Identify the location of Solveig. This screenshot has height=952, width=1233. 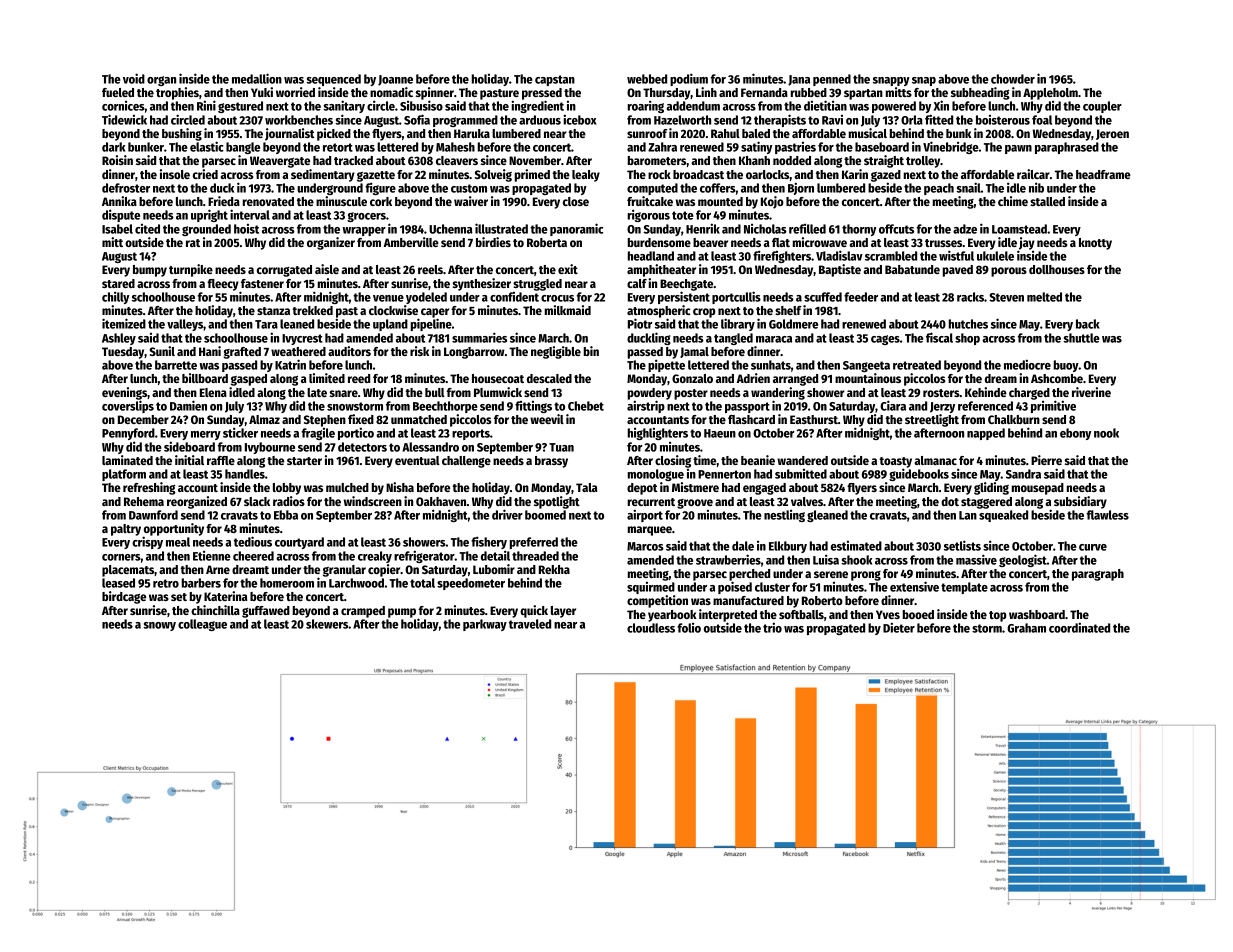
(493, 175).
